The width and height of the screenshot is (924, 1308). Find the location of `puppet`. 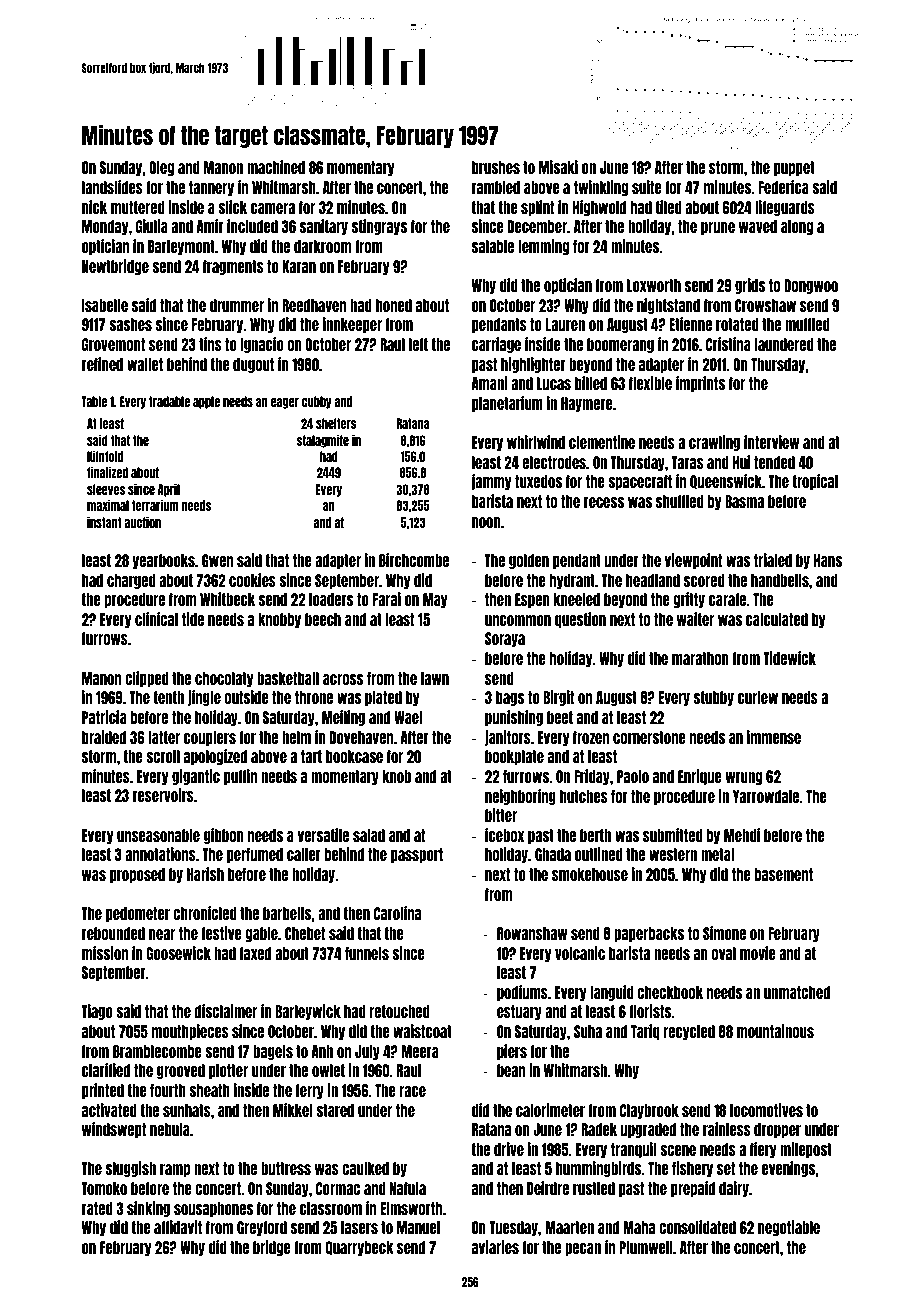

puppet is located at coordinates (794, 168).
